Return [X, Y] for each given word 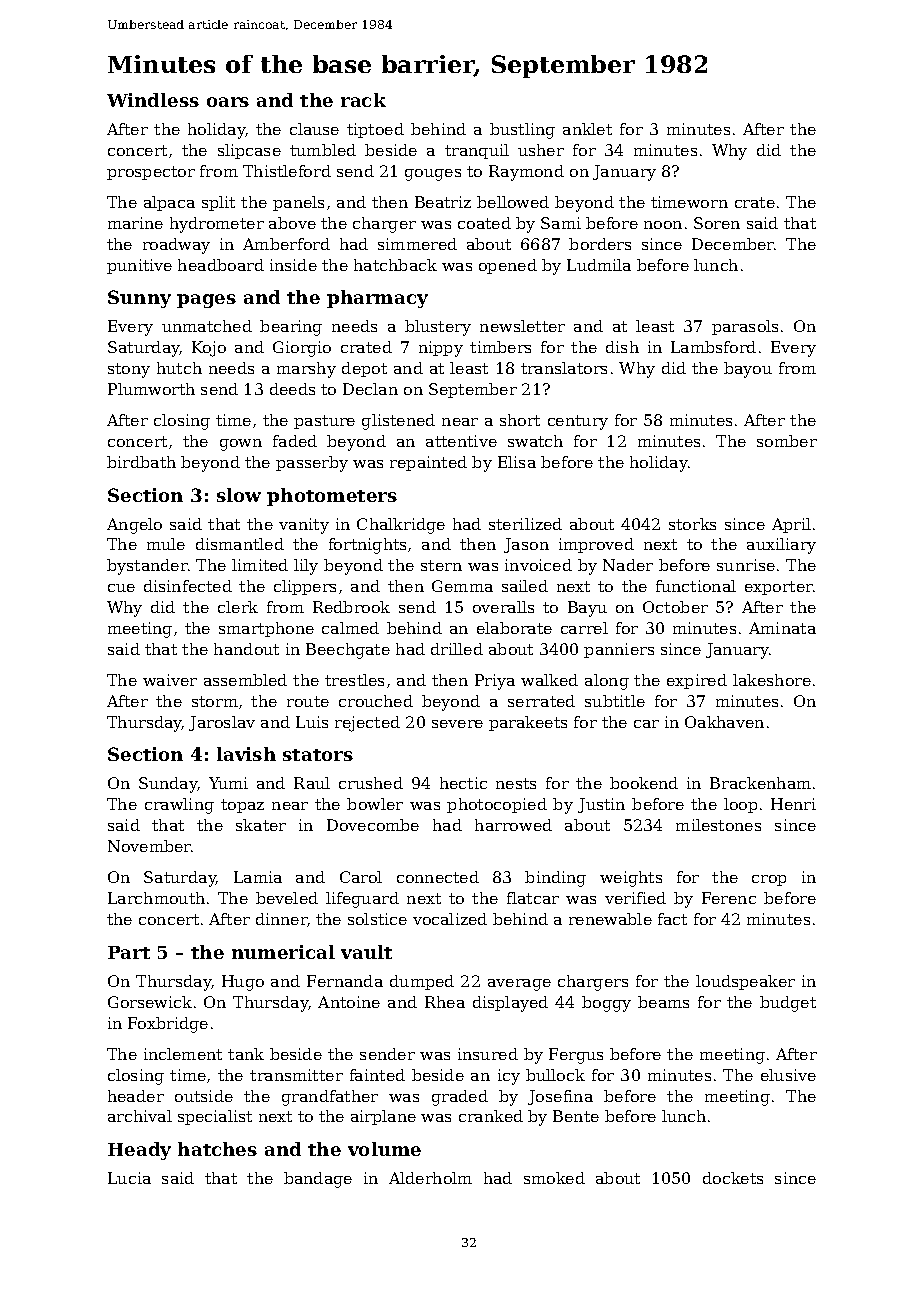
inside [293, 265]
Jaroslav [222, 723]
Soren [717, 223]
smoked [554, 1178]
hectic [463, 783]
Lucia [129, 1178]
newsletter [522, 326]
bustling [522, 131]
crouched [376, 701]
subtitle [615, 701]
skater [261, 825]
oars [228, 102]
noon [663, 225]
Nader [628, 565]
